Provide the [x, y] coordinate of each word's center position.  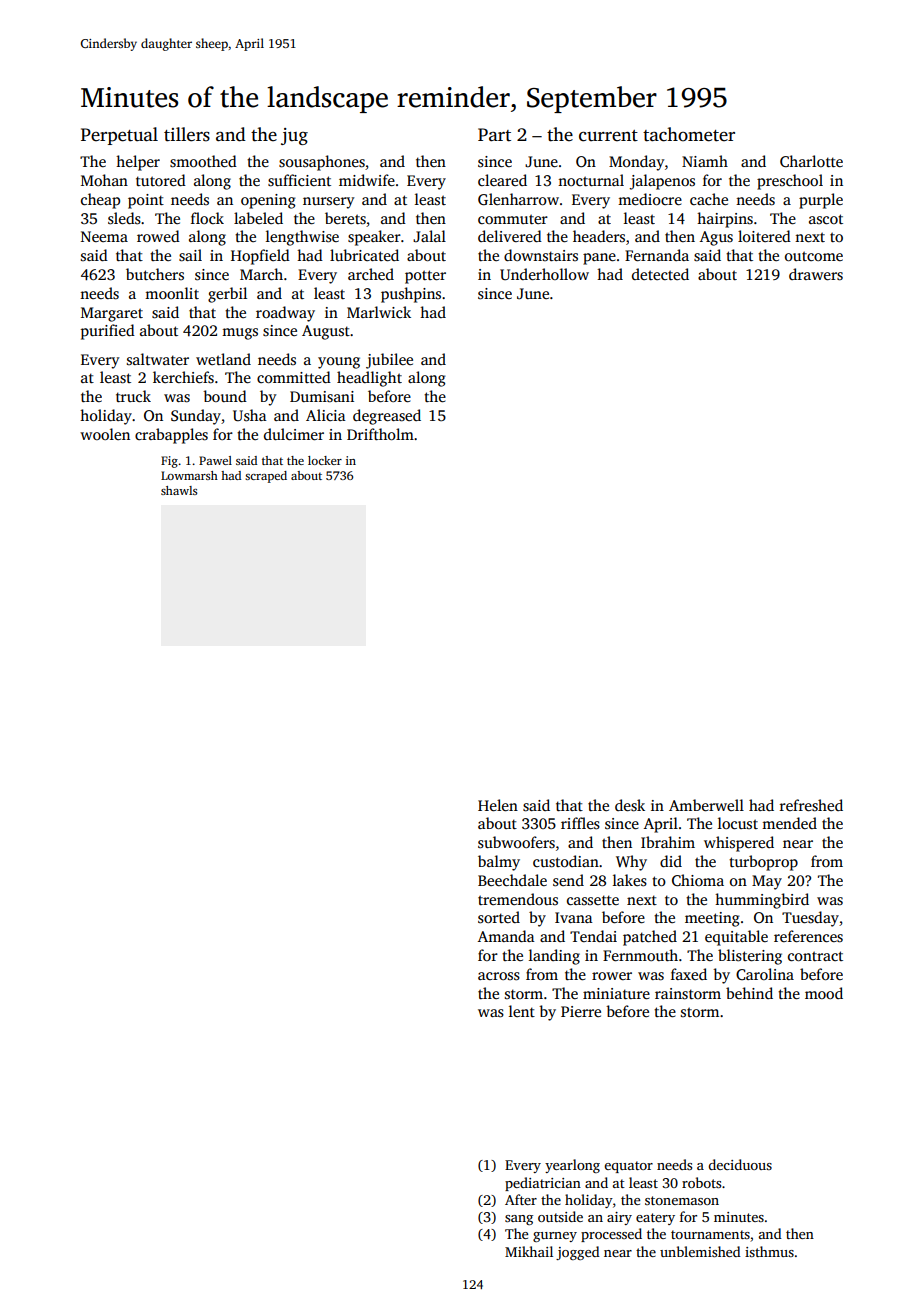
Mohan [104, 180]
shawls [179, 490]
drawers [816, 274]
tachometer [689, 134]
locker [325, 460]
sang [519, 1220]
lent [522, 1011]
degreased [387, 417]
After [521, 1199]
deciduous [740, 1164]
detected [660, 274]
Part [494, 135]
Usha [250, 415]
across [499, 976]
